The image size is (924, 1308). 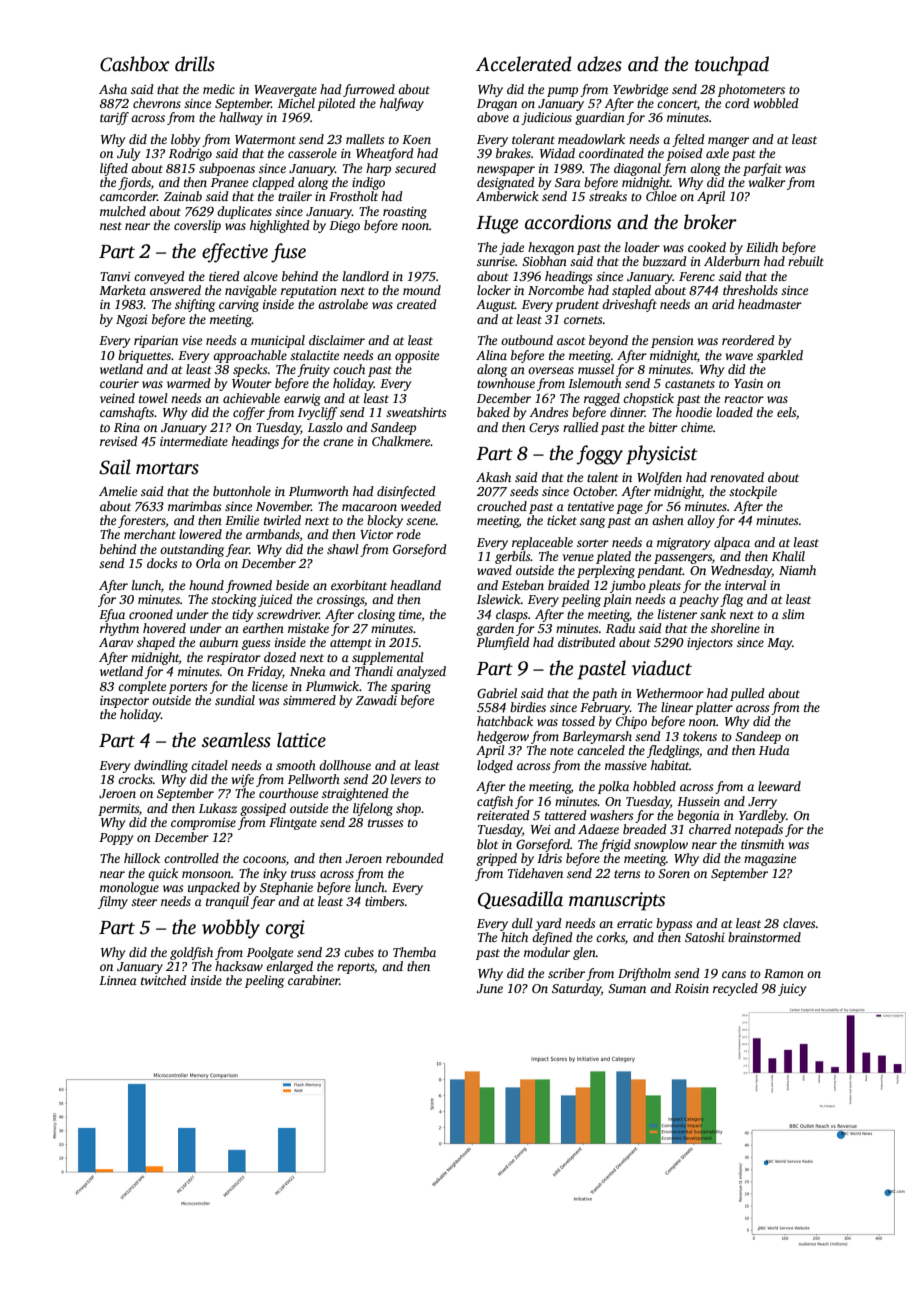 What do you see at coordinates (183, 196) in the document?
I see `Zainab` at bounding box center [183, 196].
